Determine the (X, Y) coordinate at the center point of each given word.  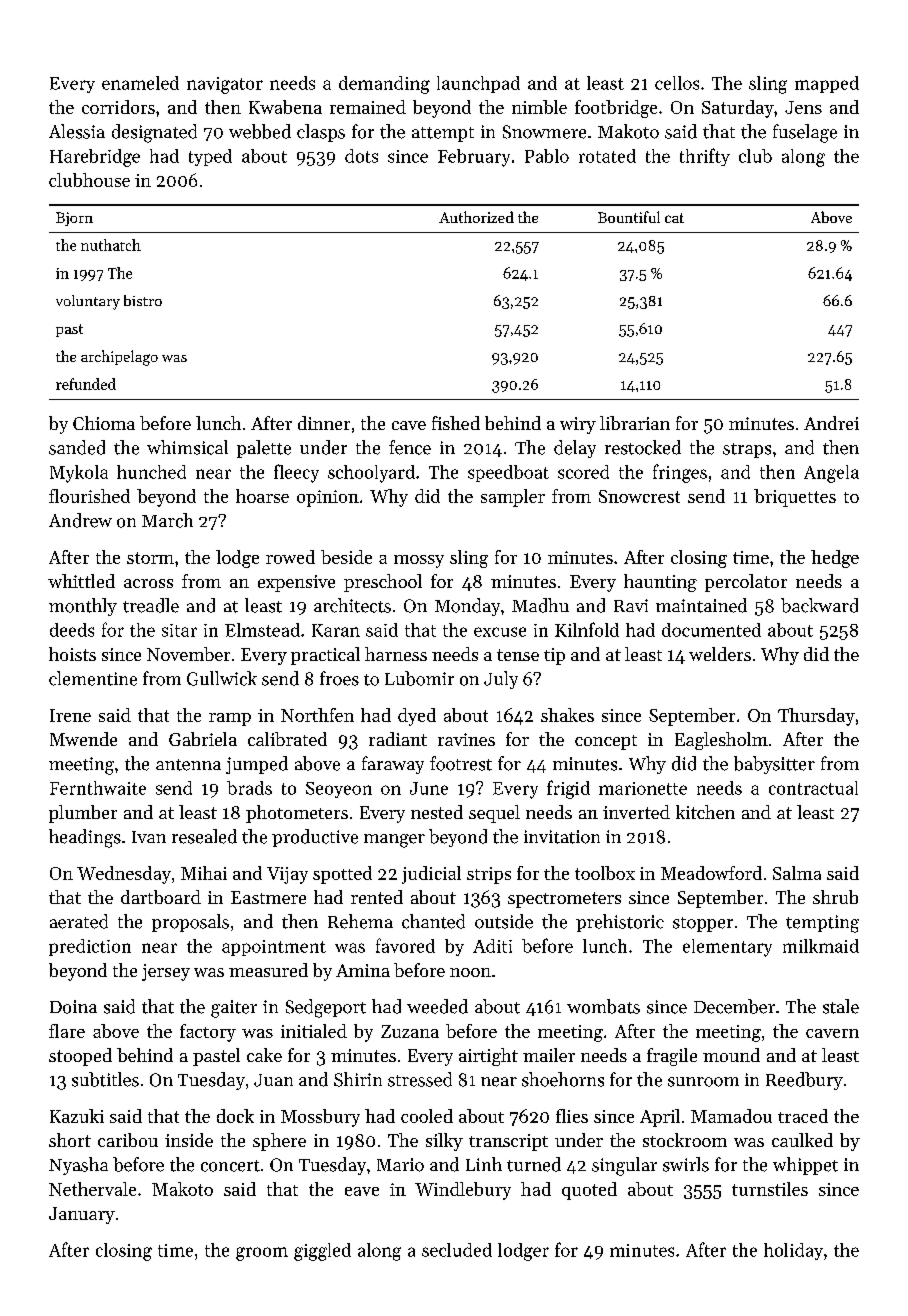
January (82, 1215)
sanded (77, 447)
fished (456, 423)
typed (210, 157)
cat (674, 218)
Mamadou (731, 1116)
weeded (437, 1006)
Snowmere (544, 132)
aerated (79, 921)
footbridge (616, 109)
